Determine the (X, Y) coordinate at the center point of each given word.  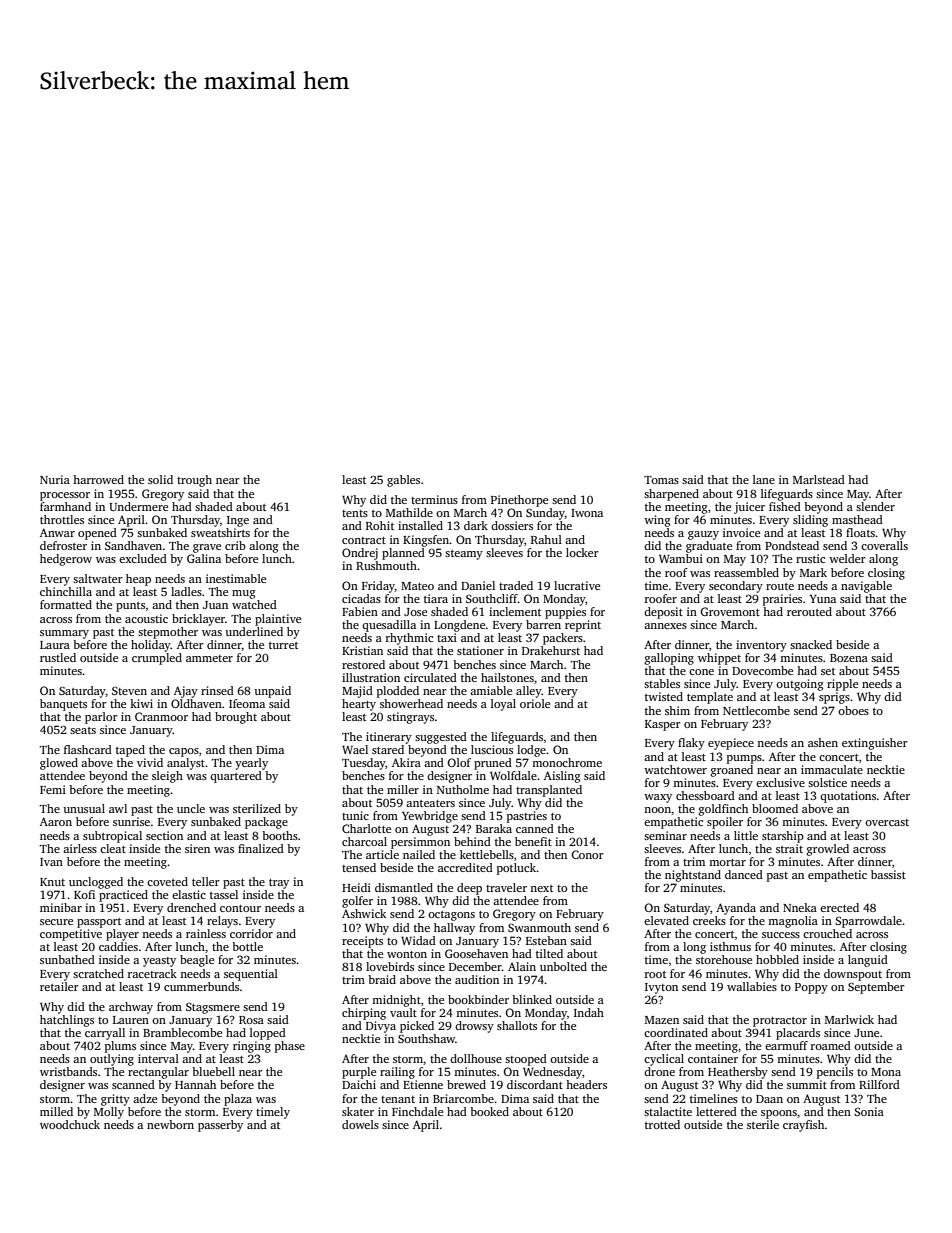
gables (403, 481)
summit (807, 1084)
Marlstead (819, 479)
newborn (170, 1124)
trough (194, 481)
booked (489, 1111)
